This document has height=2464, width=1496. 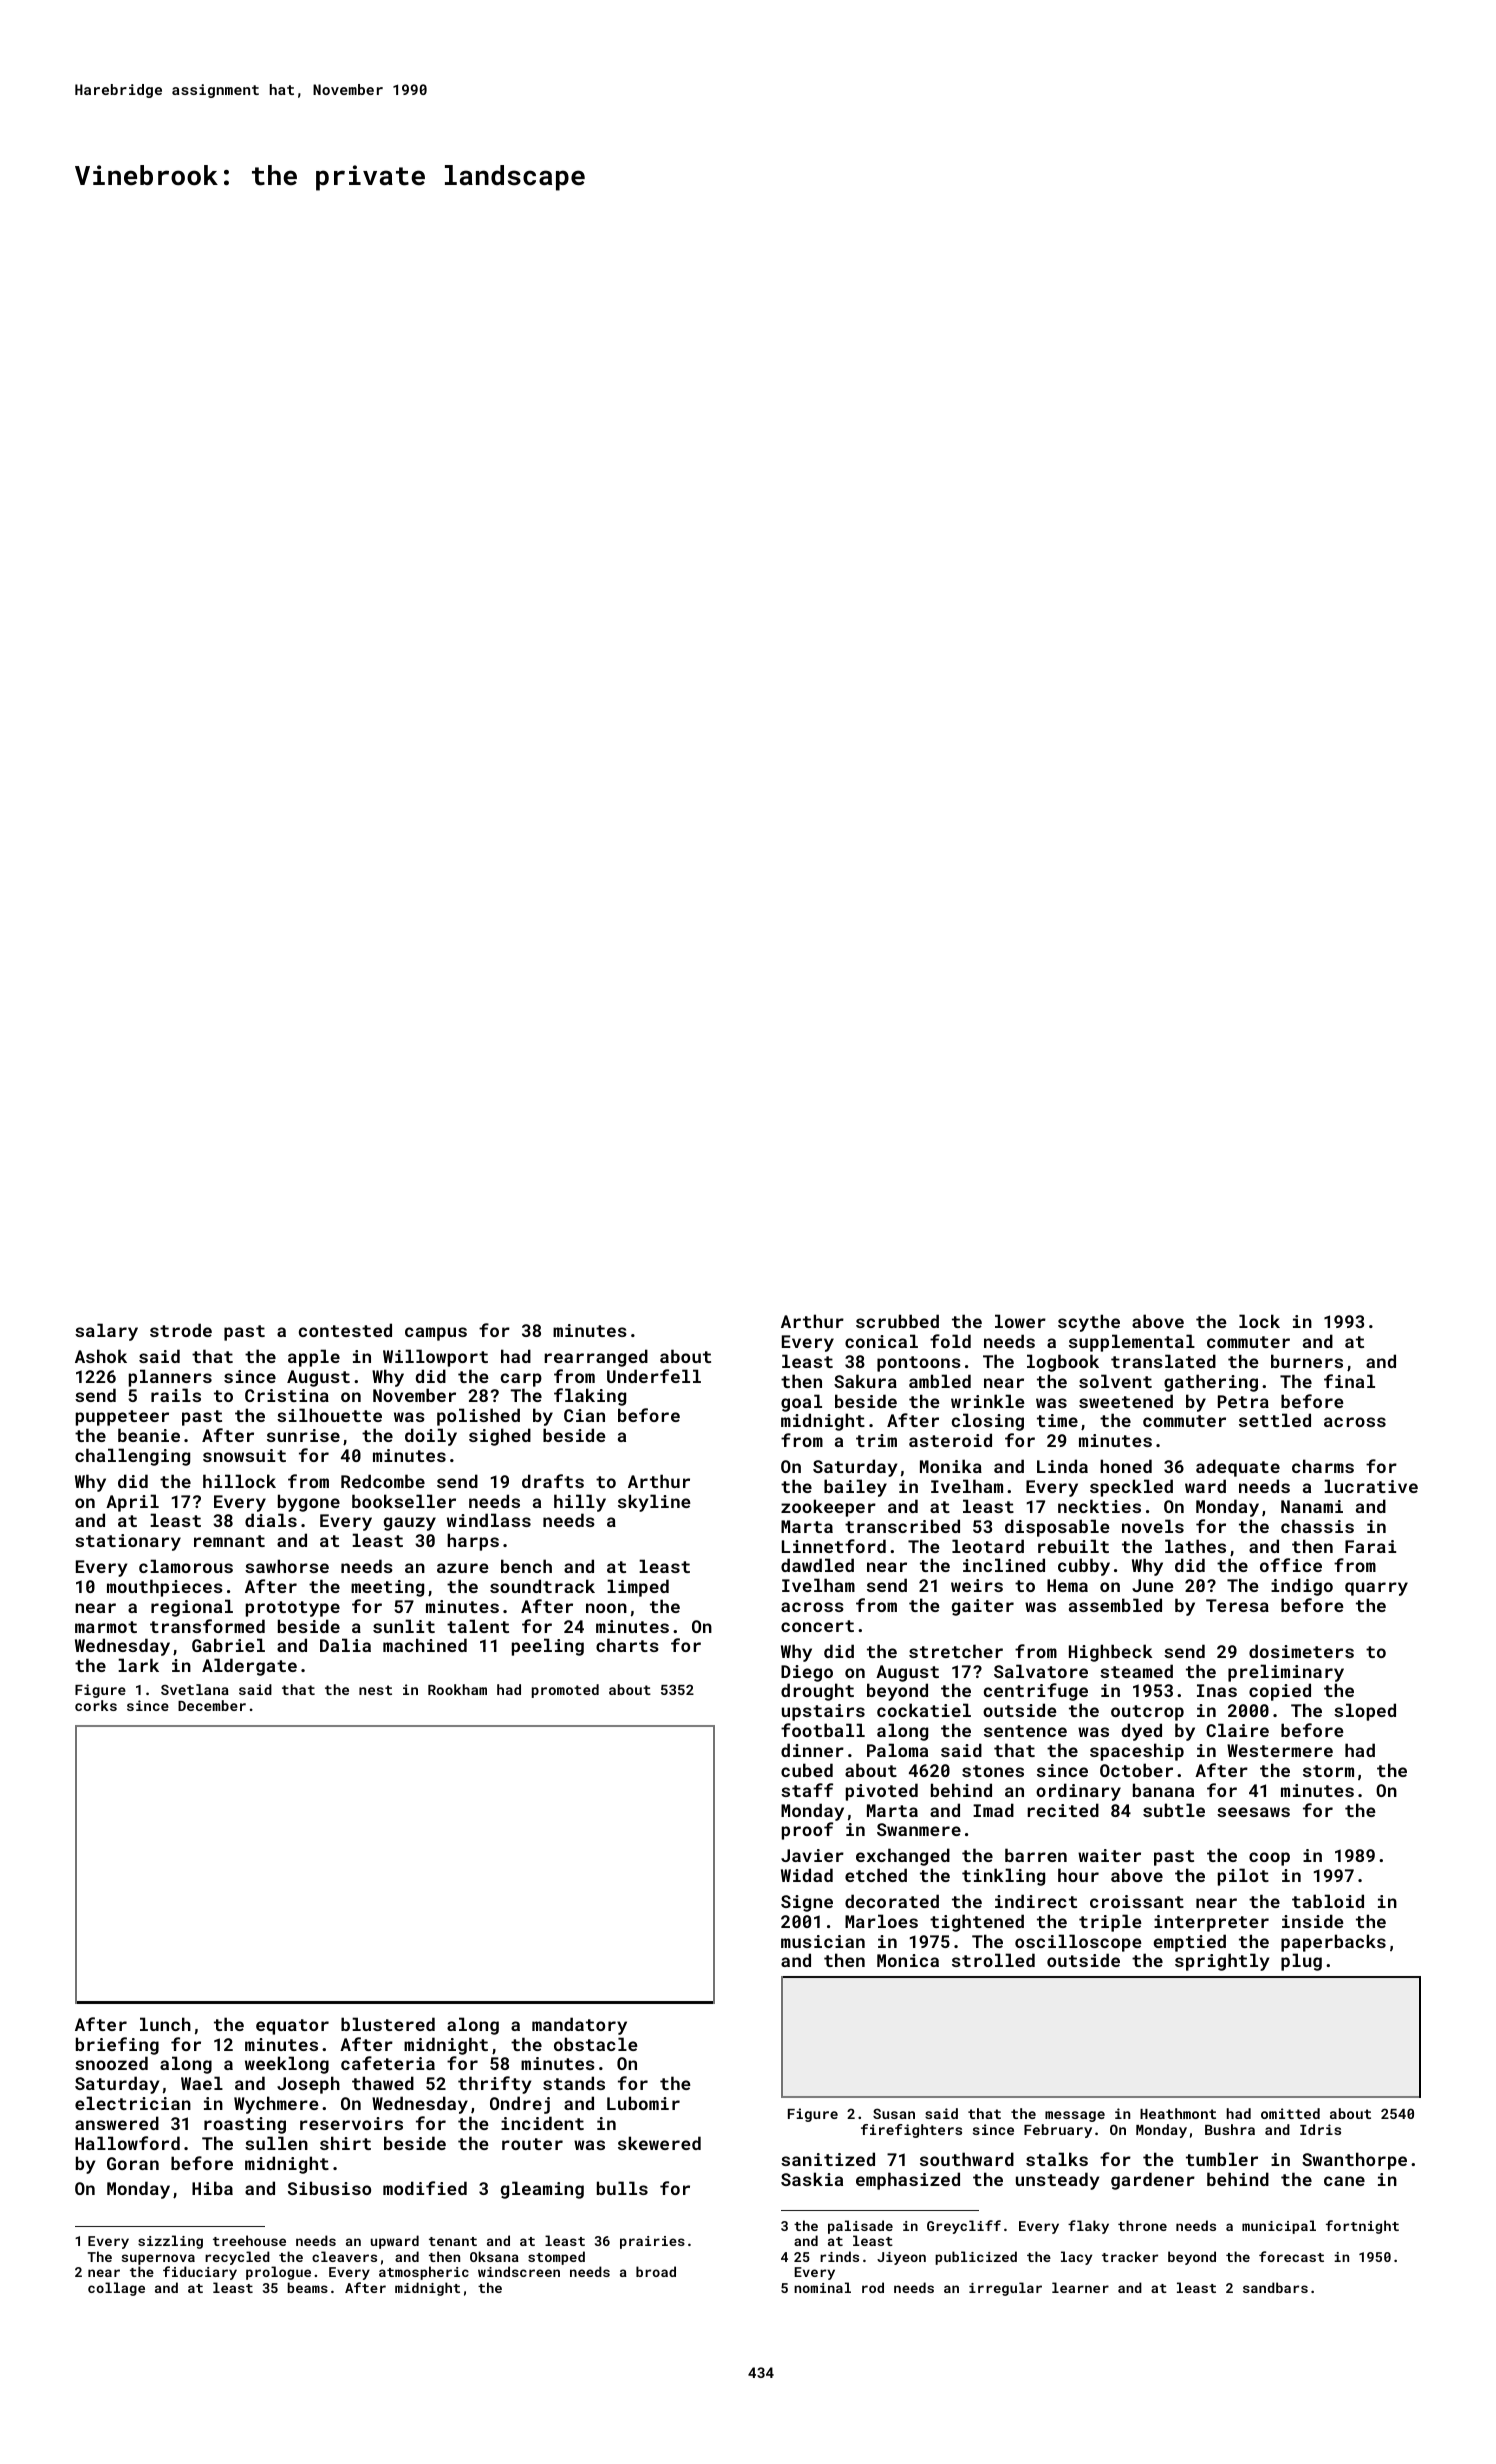 What do you see at coordinates (96, 1705) in the document?
I see `corks` at bounding box center [96, 1705].
